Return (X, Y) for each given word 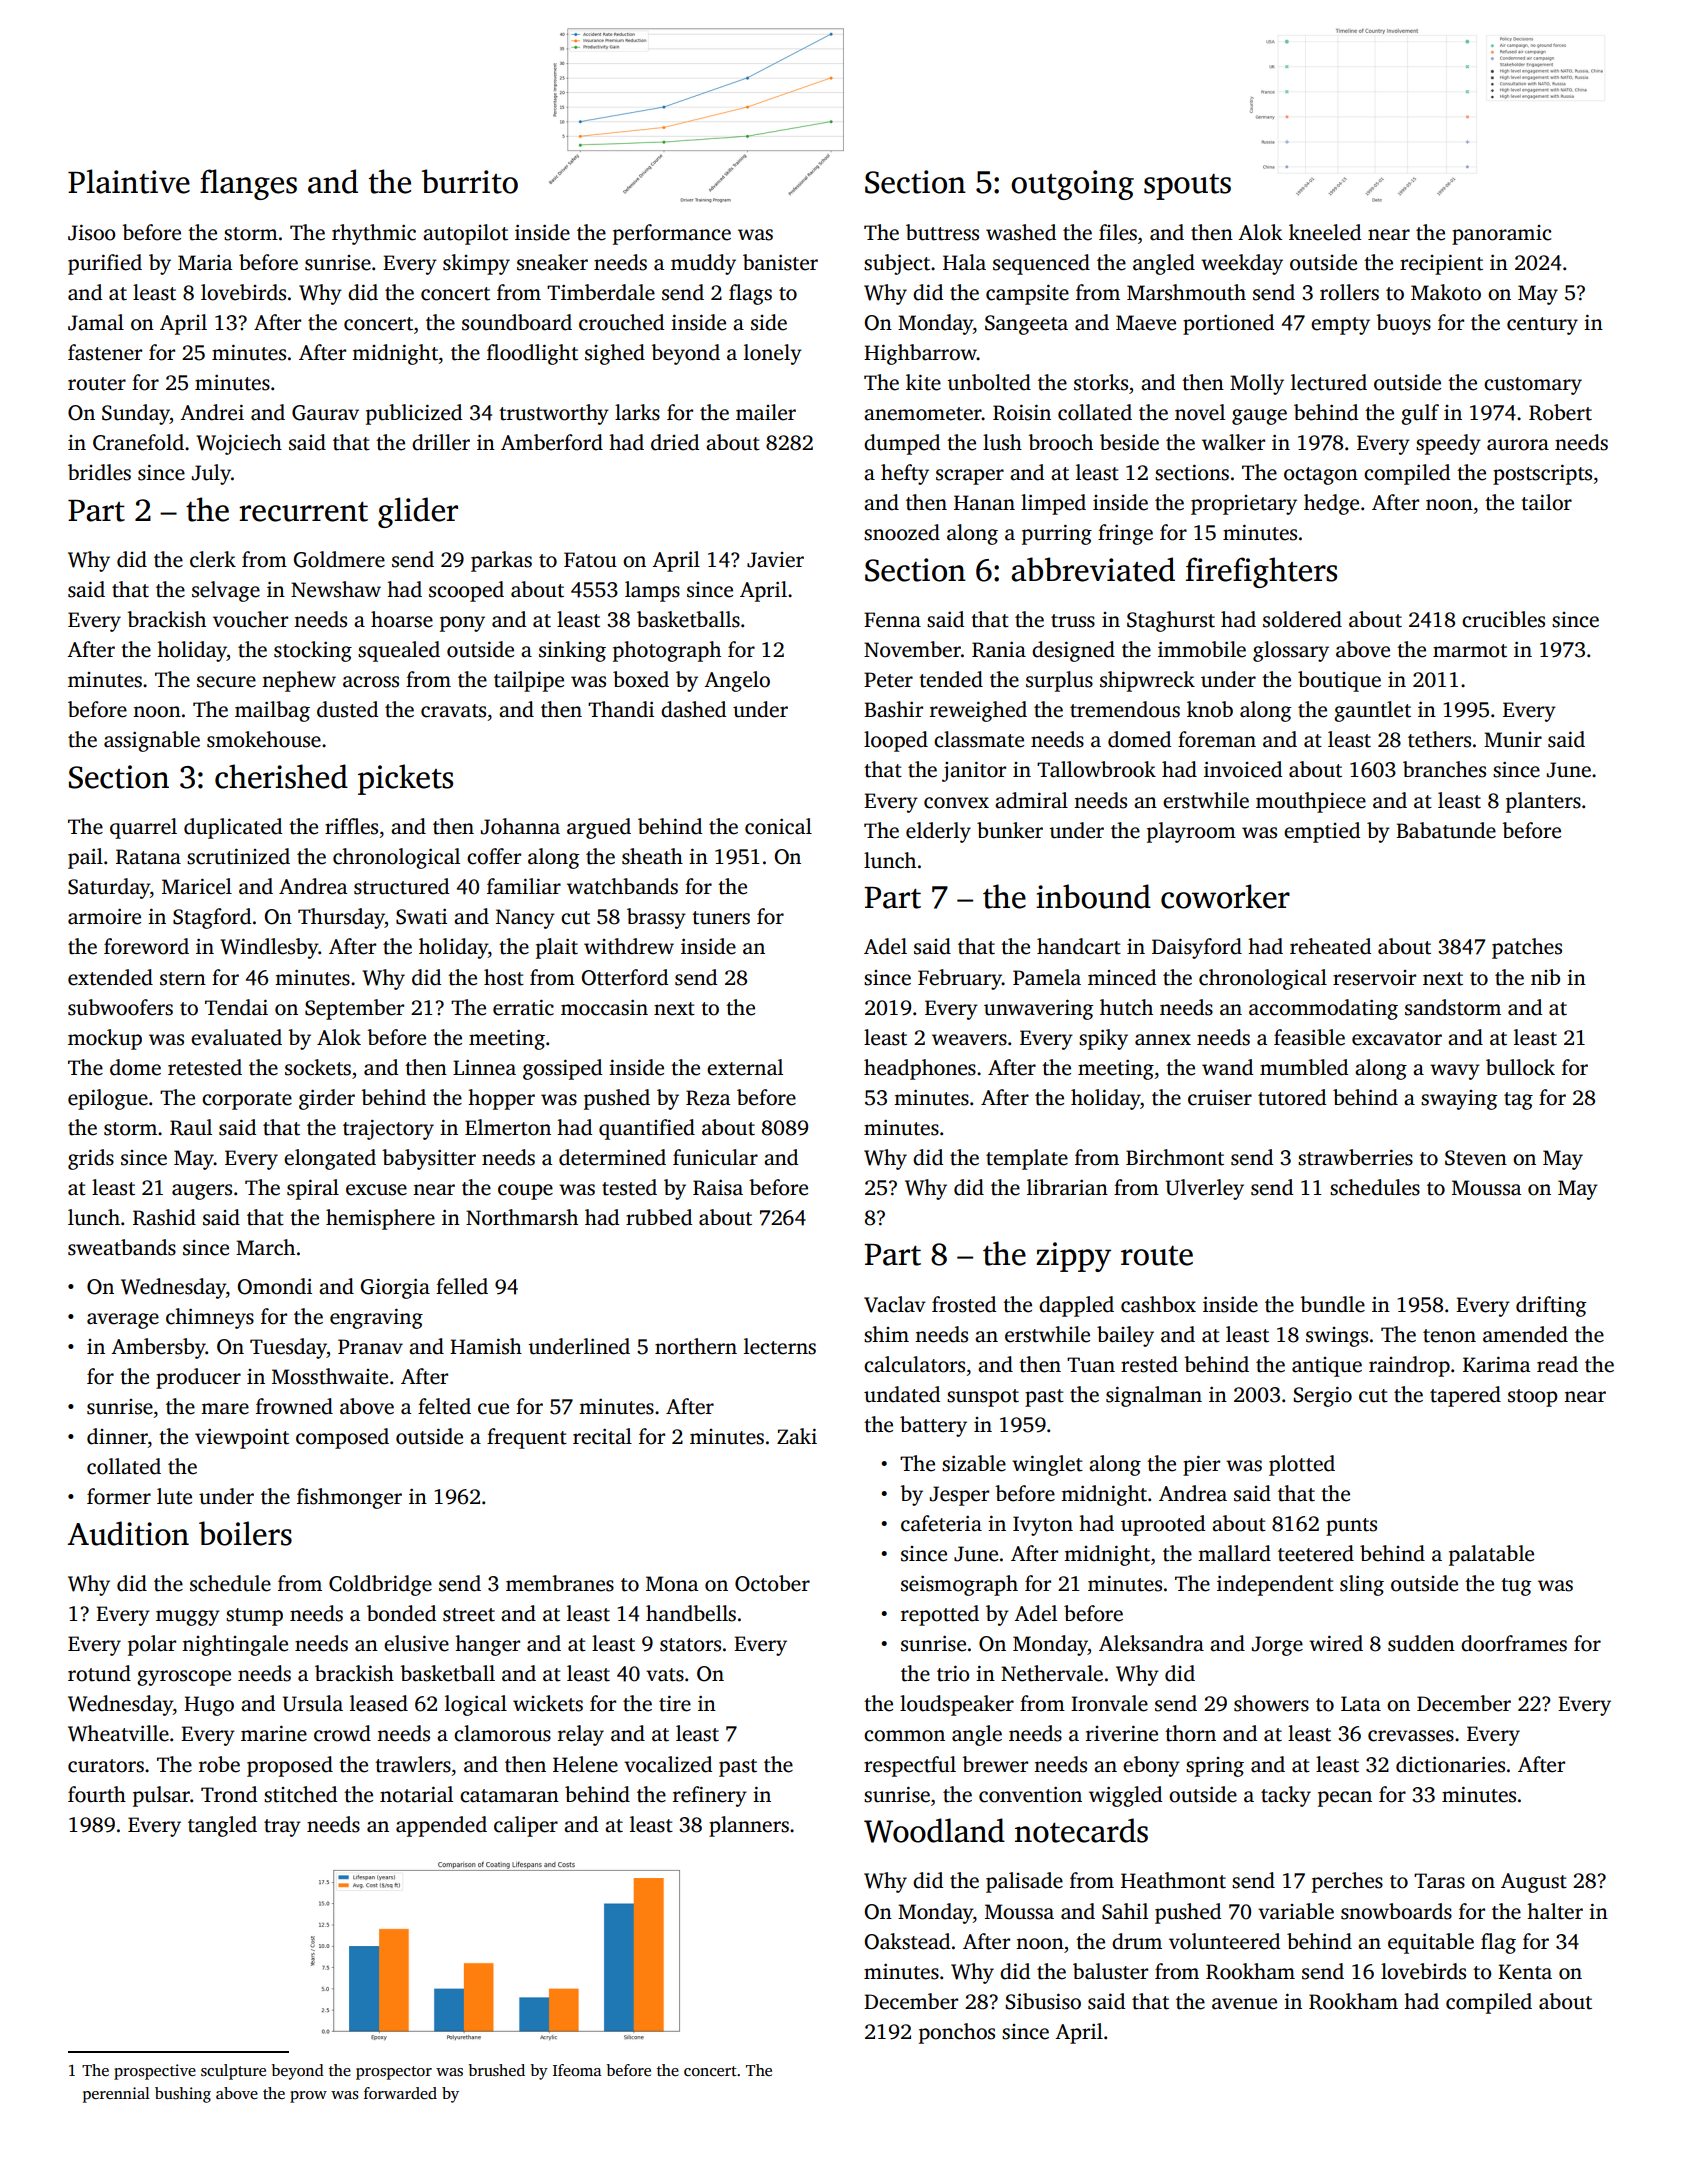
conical (778, 826)
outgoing (1072, 185)
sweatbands (122, 1247)
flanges (248, 184)
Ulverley (1205, 1189)
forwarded (400, 2093)
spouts (1187, 187)
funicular (715, 1157)
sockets (318, 1067)
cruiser (1220, 1098)
